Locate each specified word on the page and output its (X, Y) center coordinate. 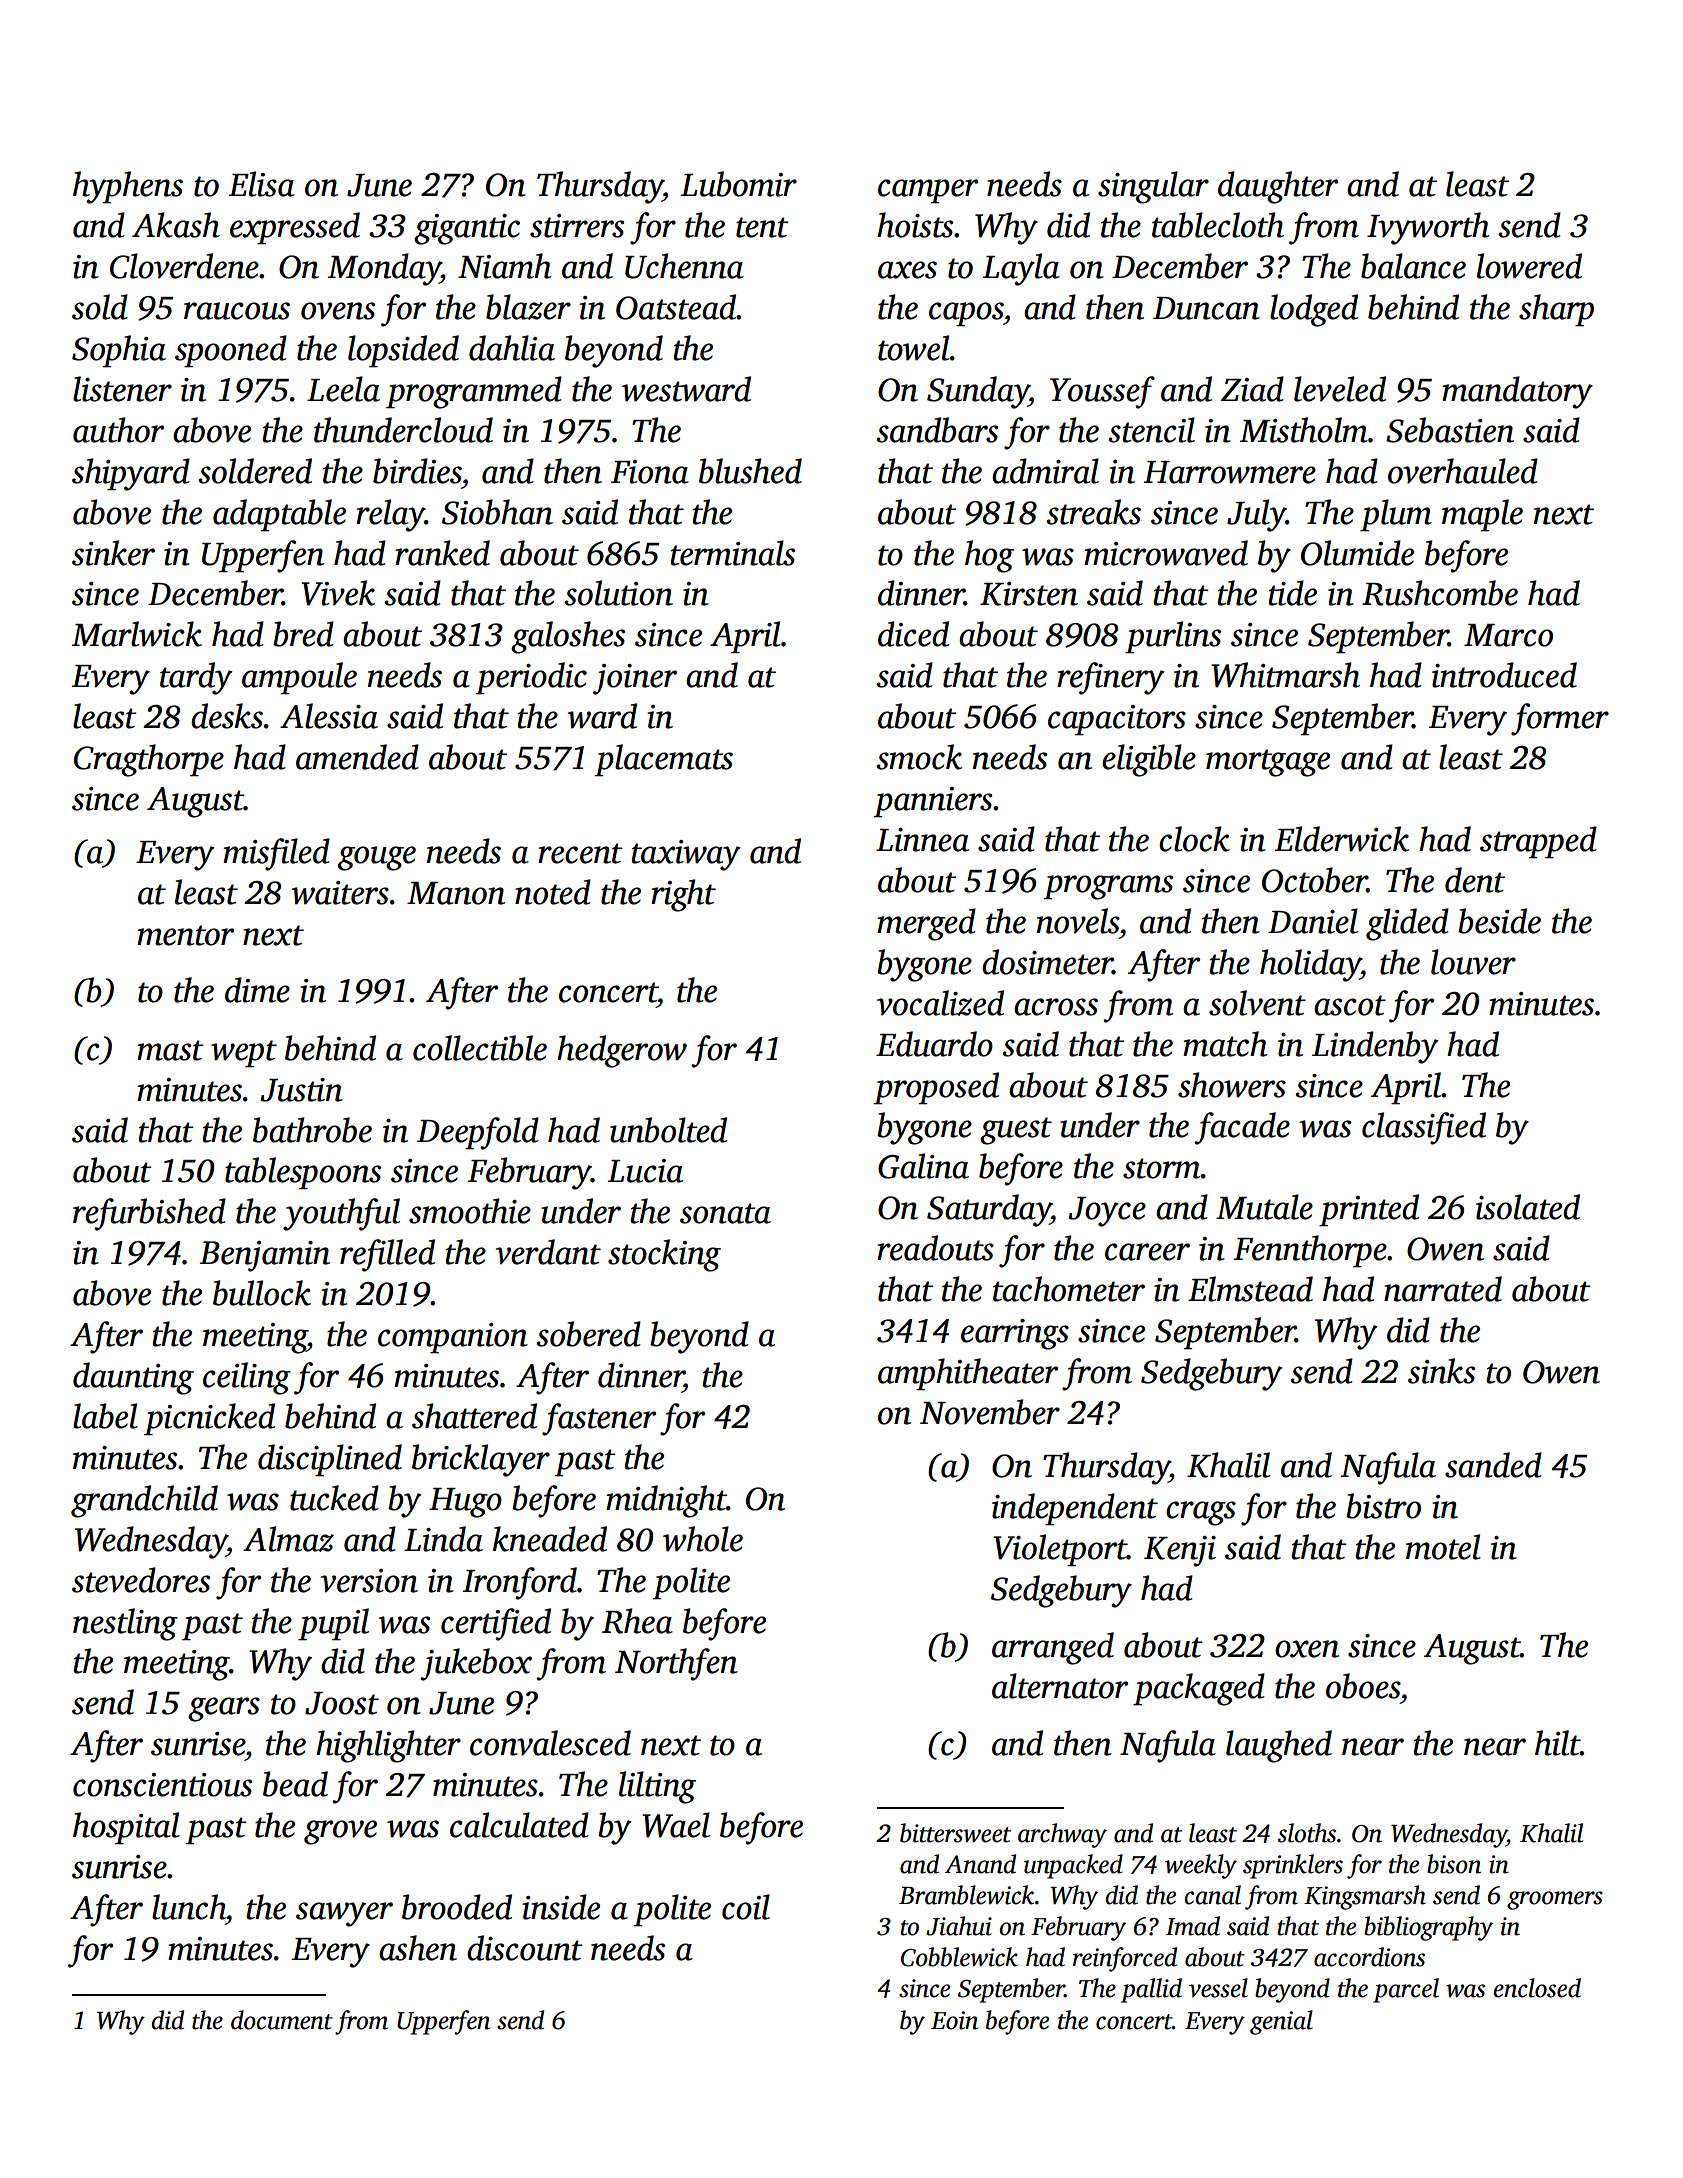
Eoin (954, 2020)
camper (928, 191)
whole (703, 1539)
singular (1153, 187)
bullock (262, 1293)
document (282, 2020)
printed (1369, 1210)
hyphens (128, 187)
